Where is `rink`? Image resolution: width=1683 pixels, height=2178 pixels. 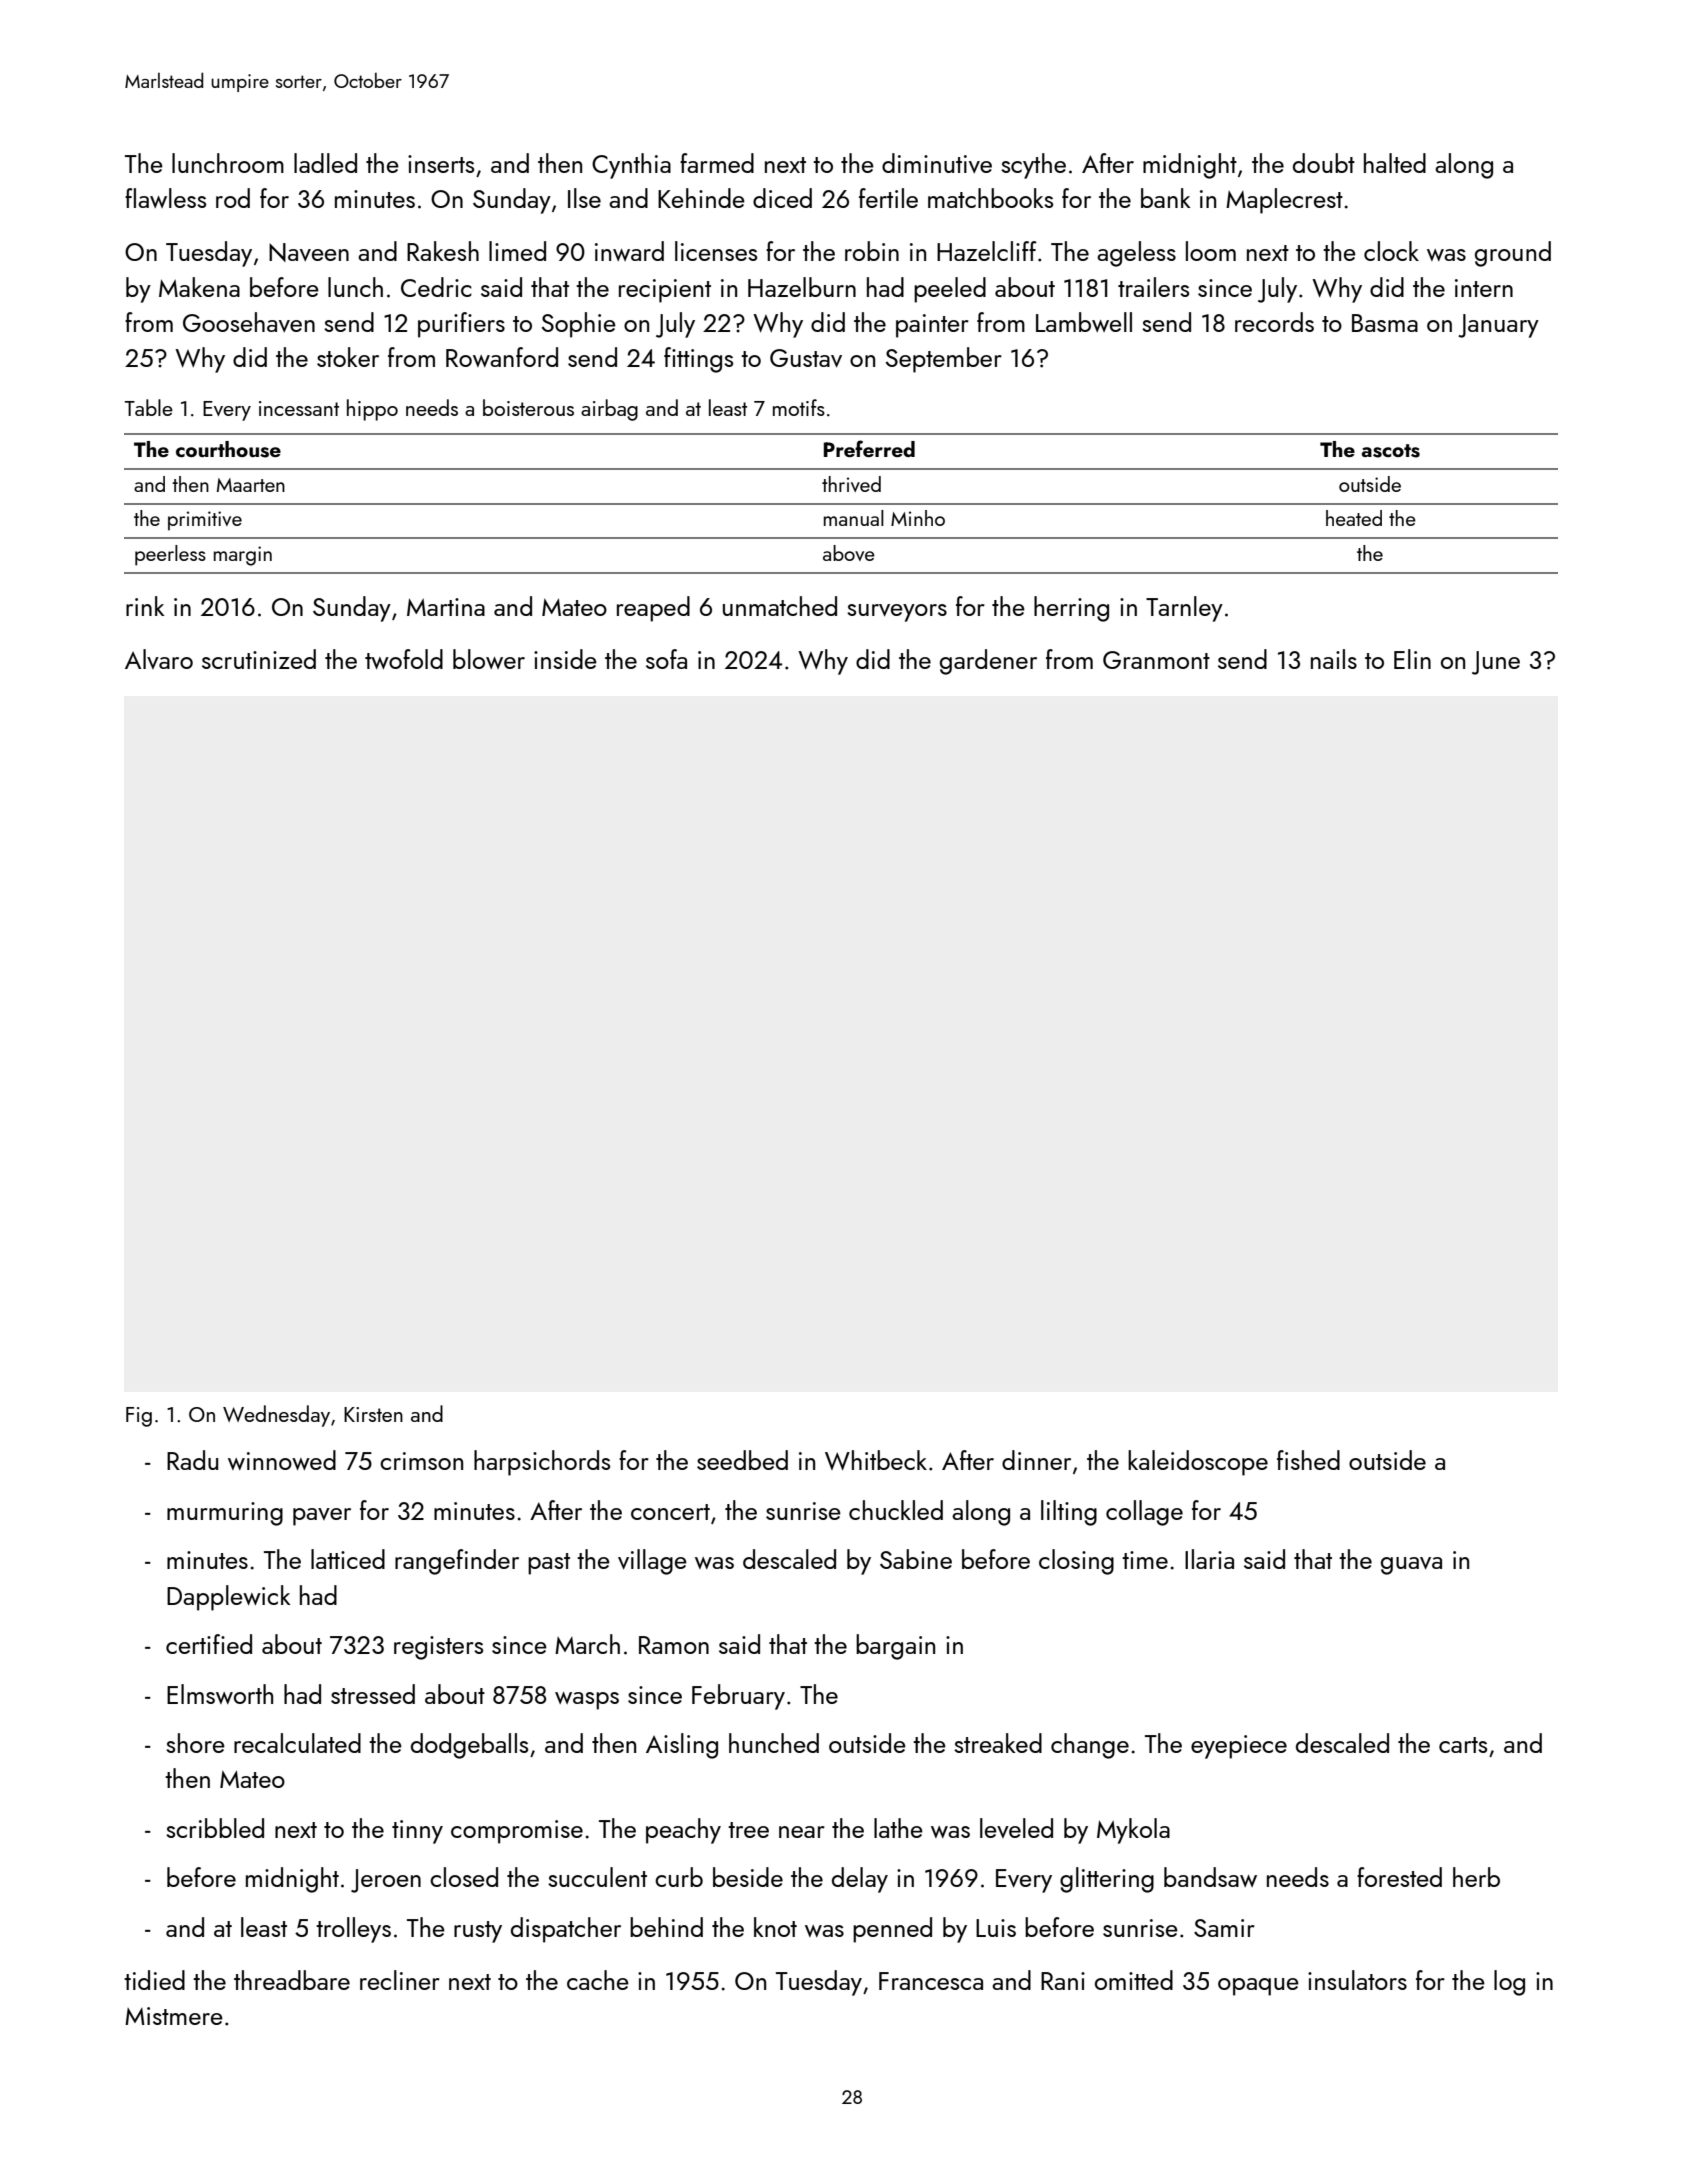 rink is located at coordinates (145, 606).
